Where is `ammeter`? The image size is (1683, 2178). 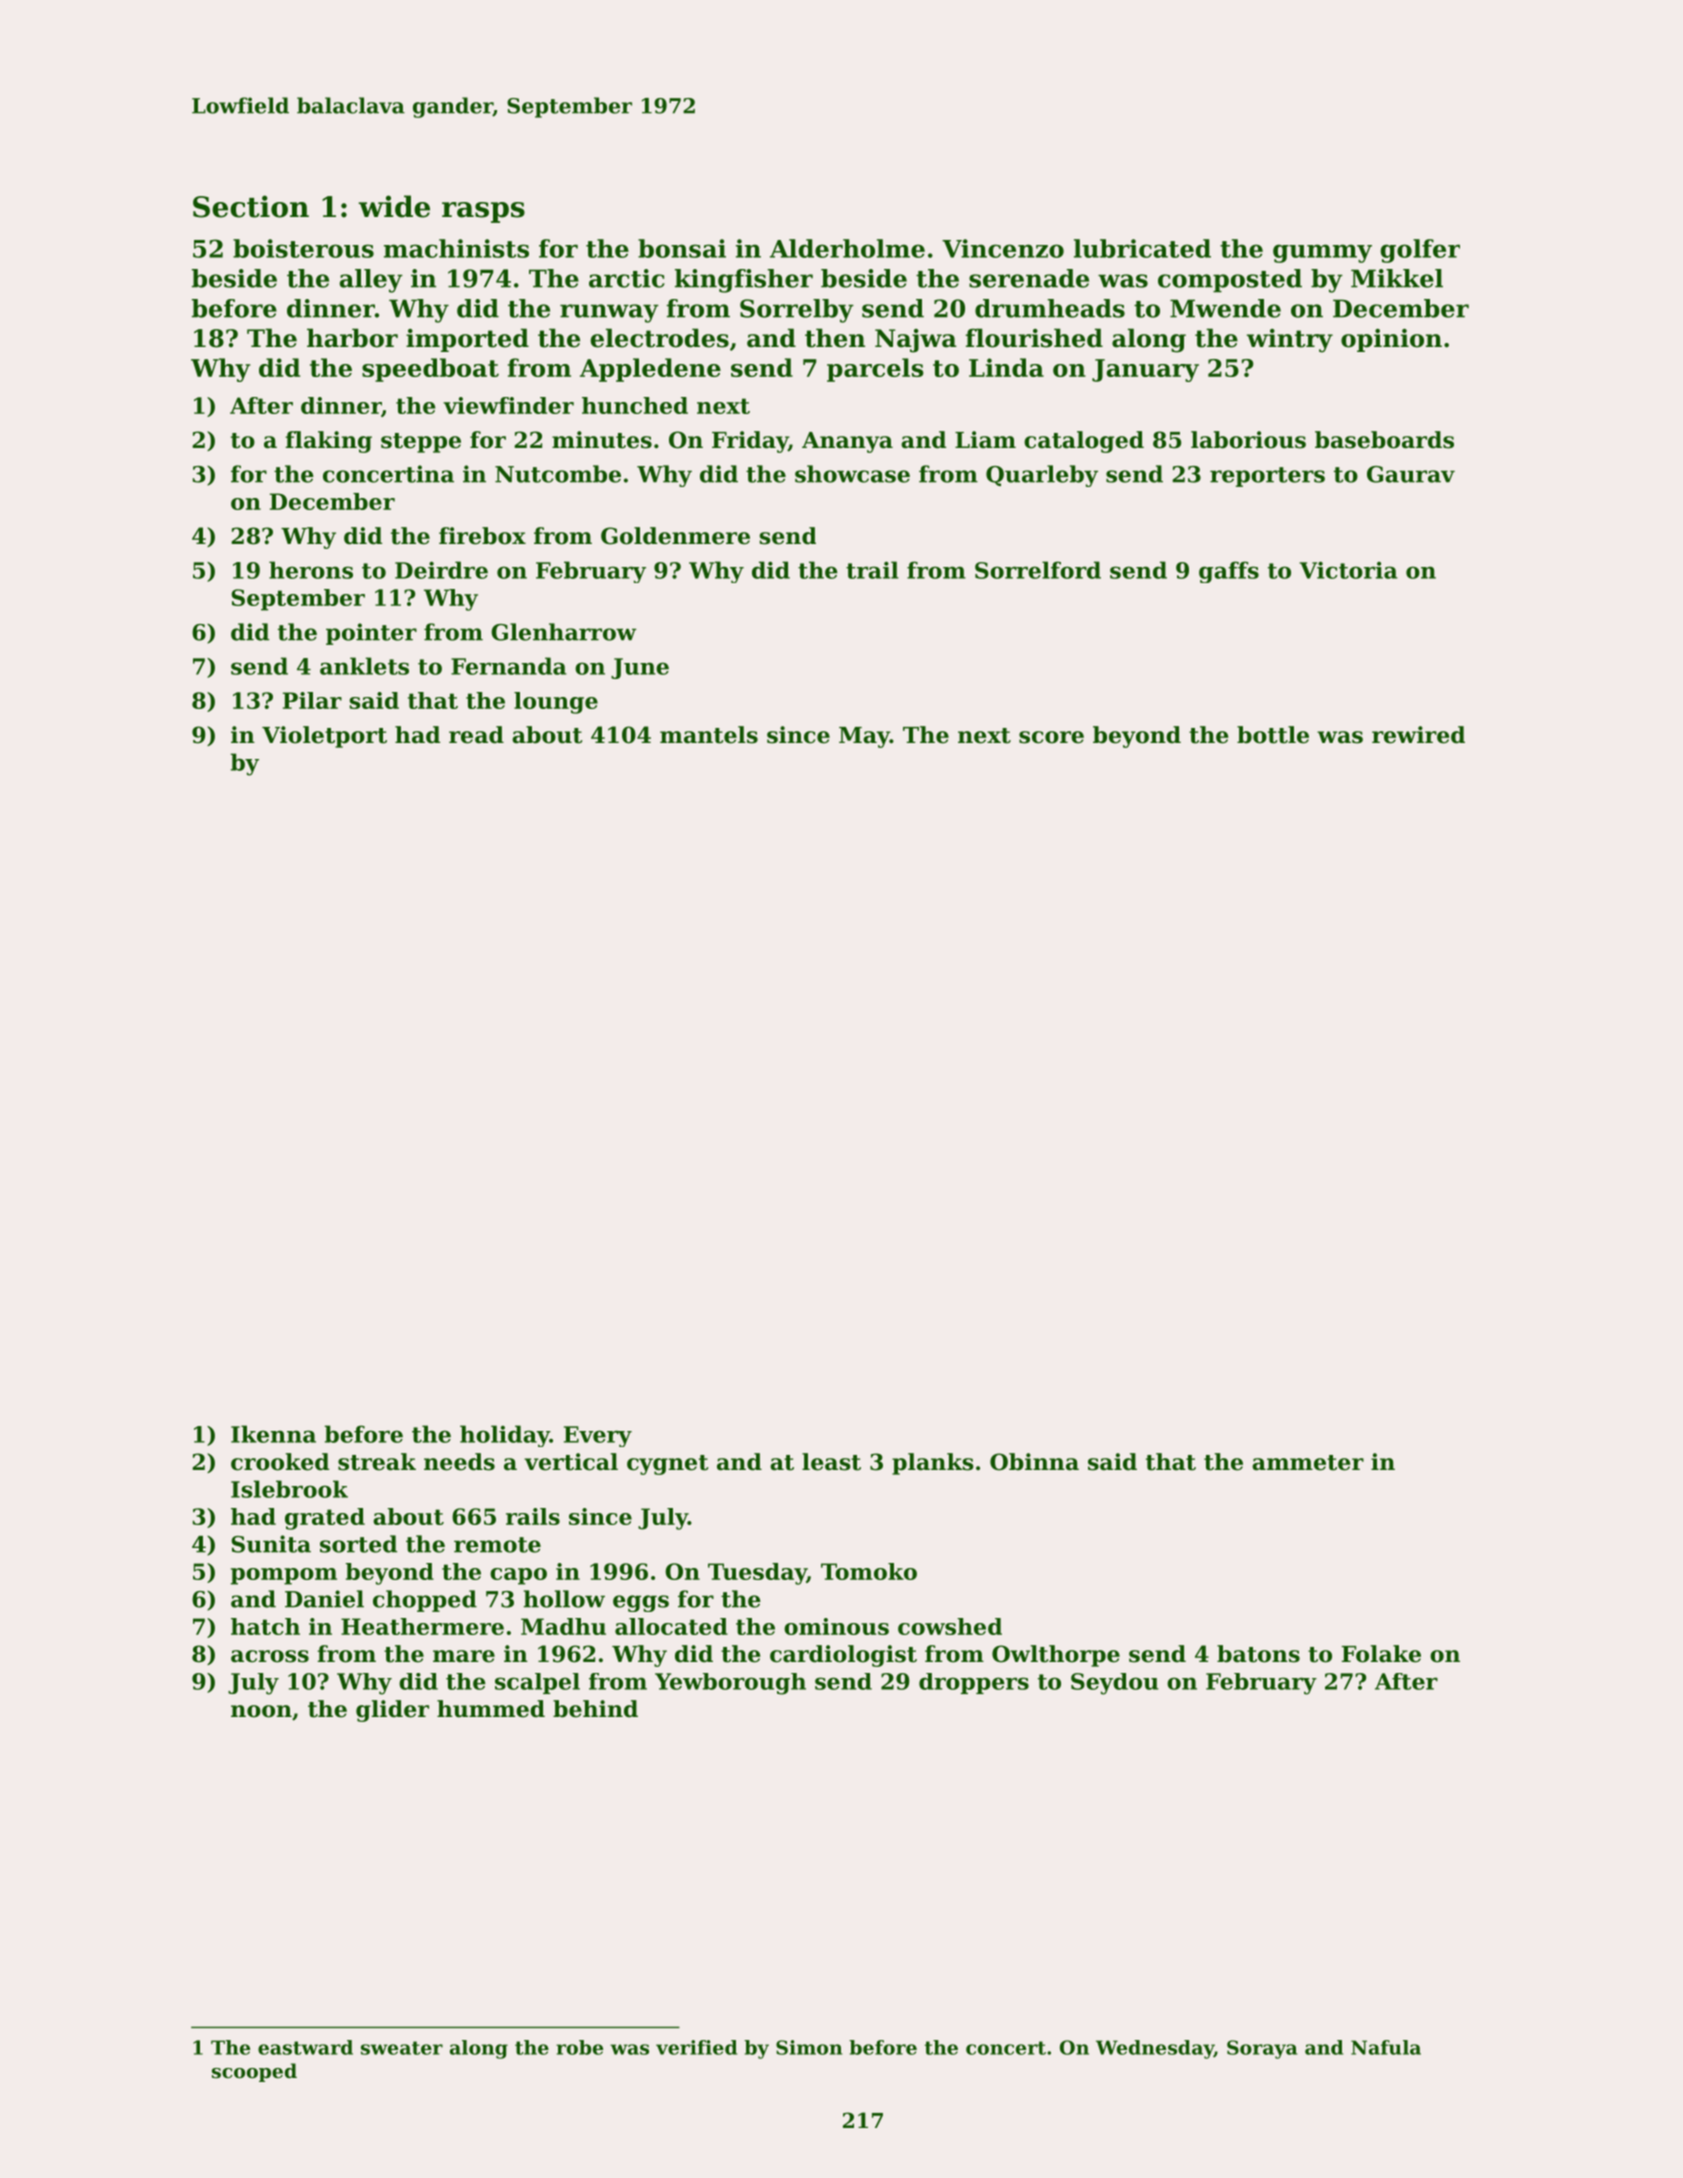
ammeter is located at coordinates (1308, 1463).
